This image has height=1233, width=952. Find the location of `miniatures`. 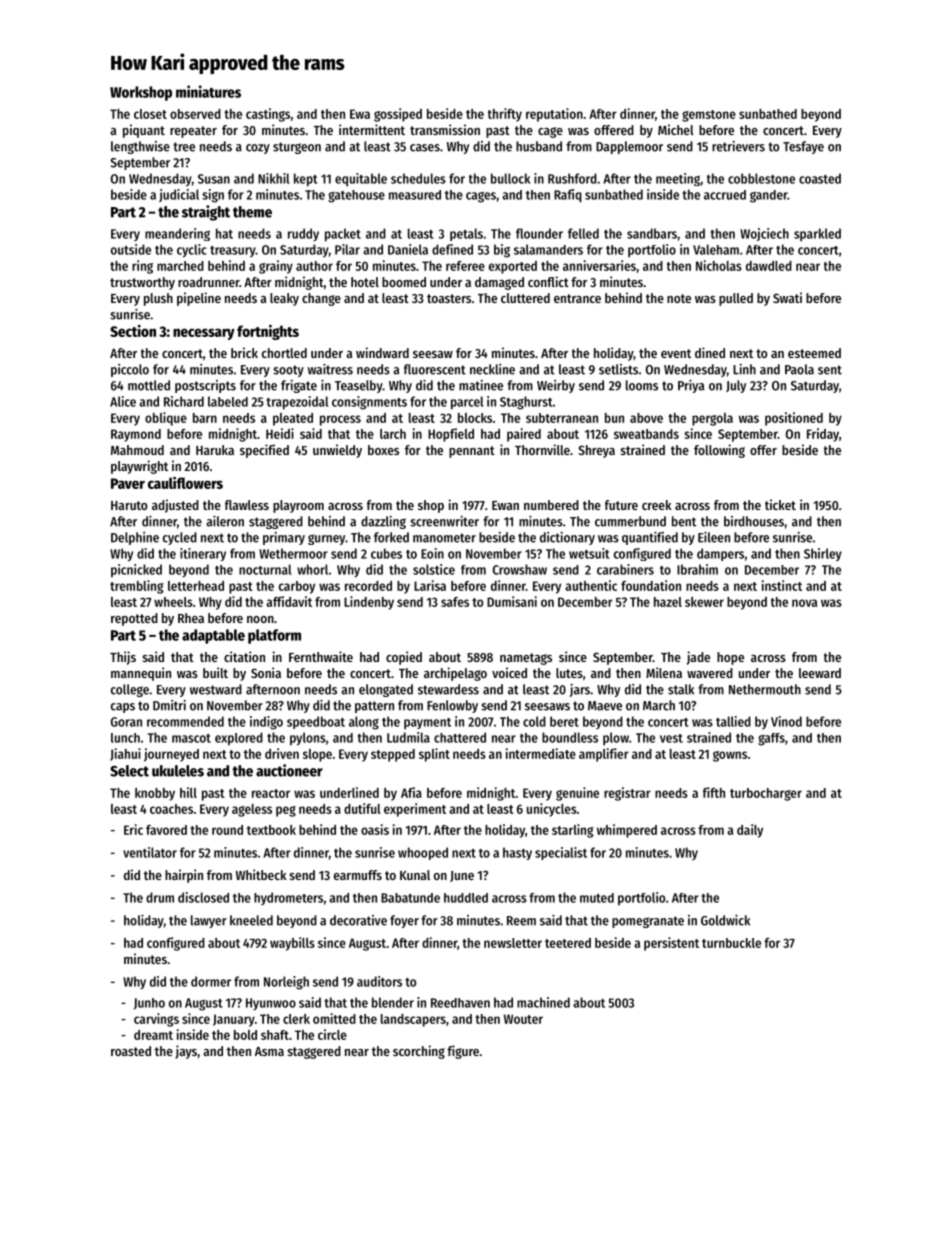

miniatures is located at coordinates (208, 91).
